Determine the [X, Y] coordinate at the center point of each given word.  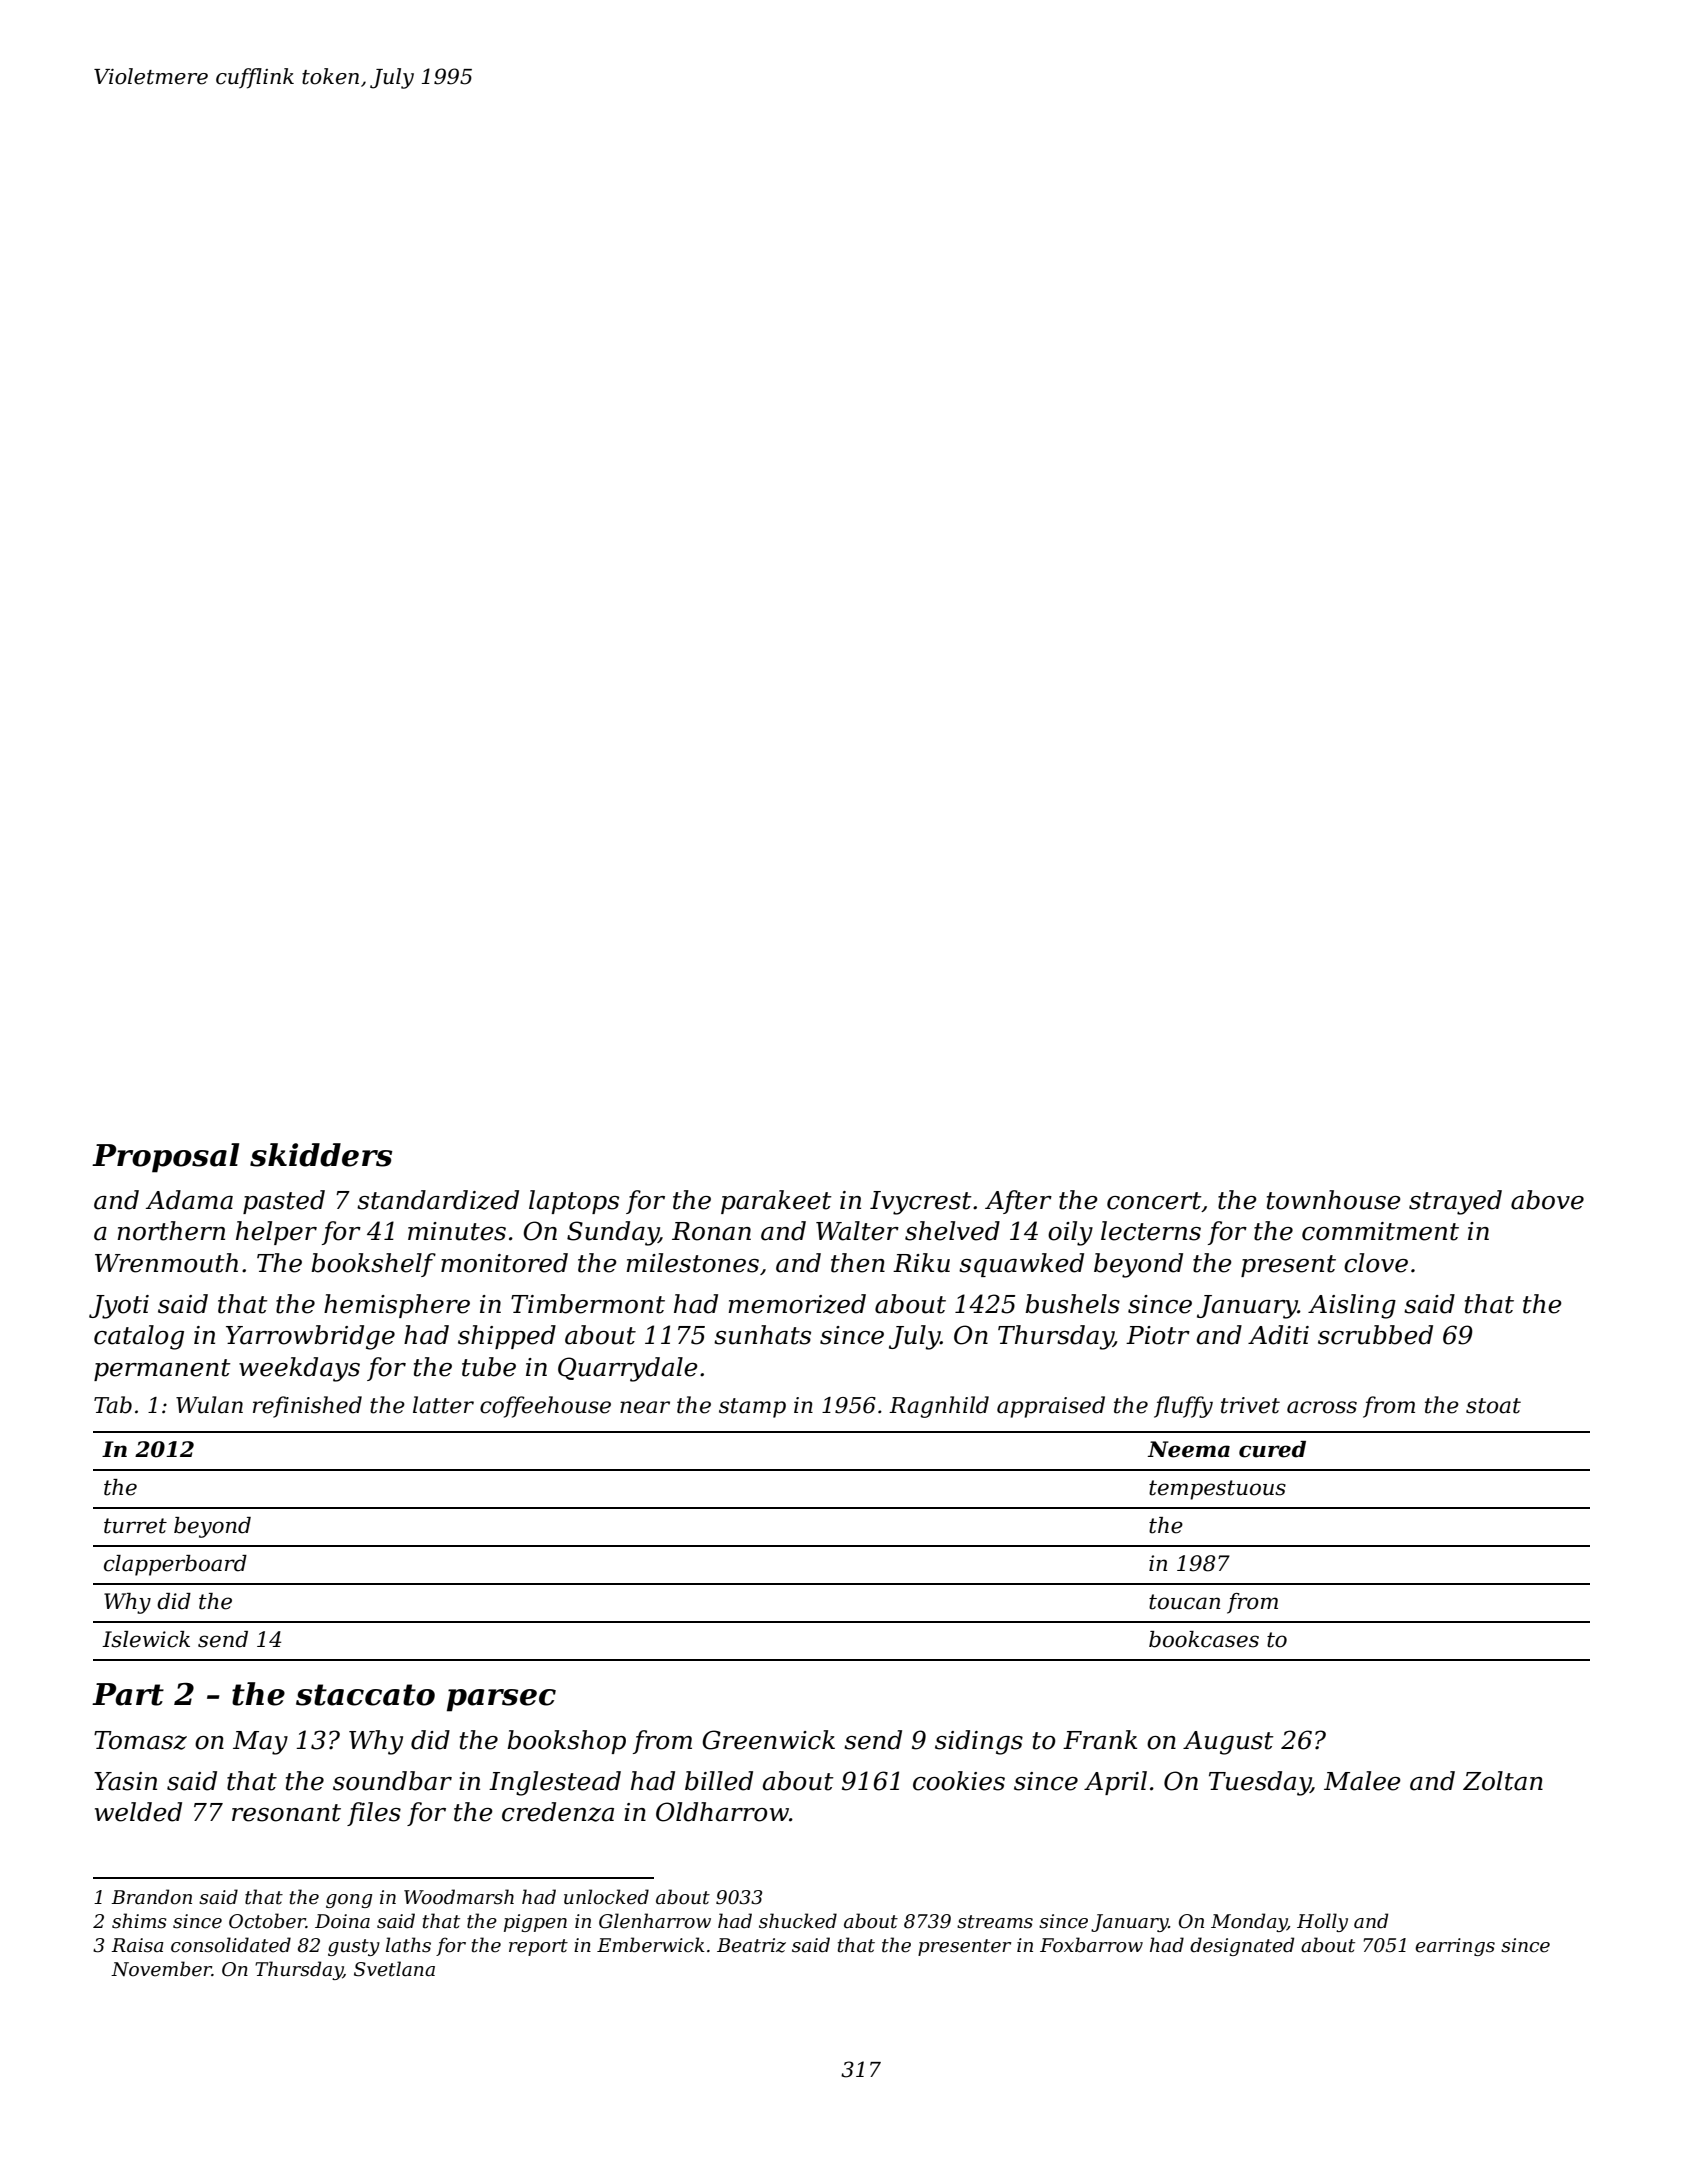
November [161, 1969]
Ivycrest [921, 1203]
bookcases [1204, 1639]
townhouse [1334, 1200]
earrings [1455, 1947]
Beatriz [751, 1945]
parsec [501, 1700]
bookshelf [373, 1265]
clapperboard [175, 1565]
